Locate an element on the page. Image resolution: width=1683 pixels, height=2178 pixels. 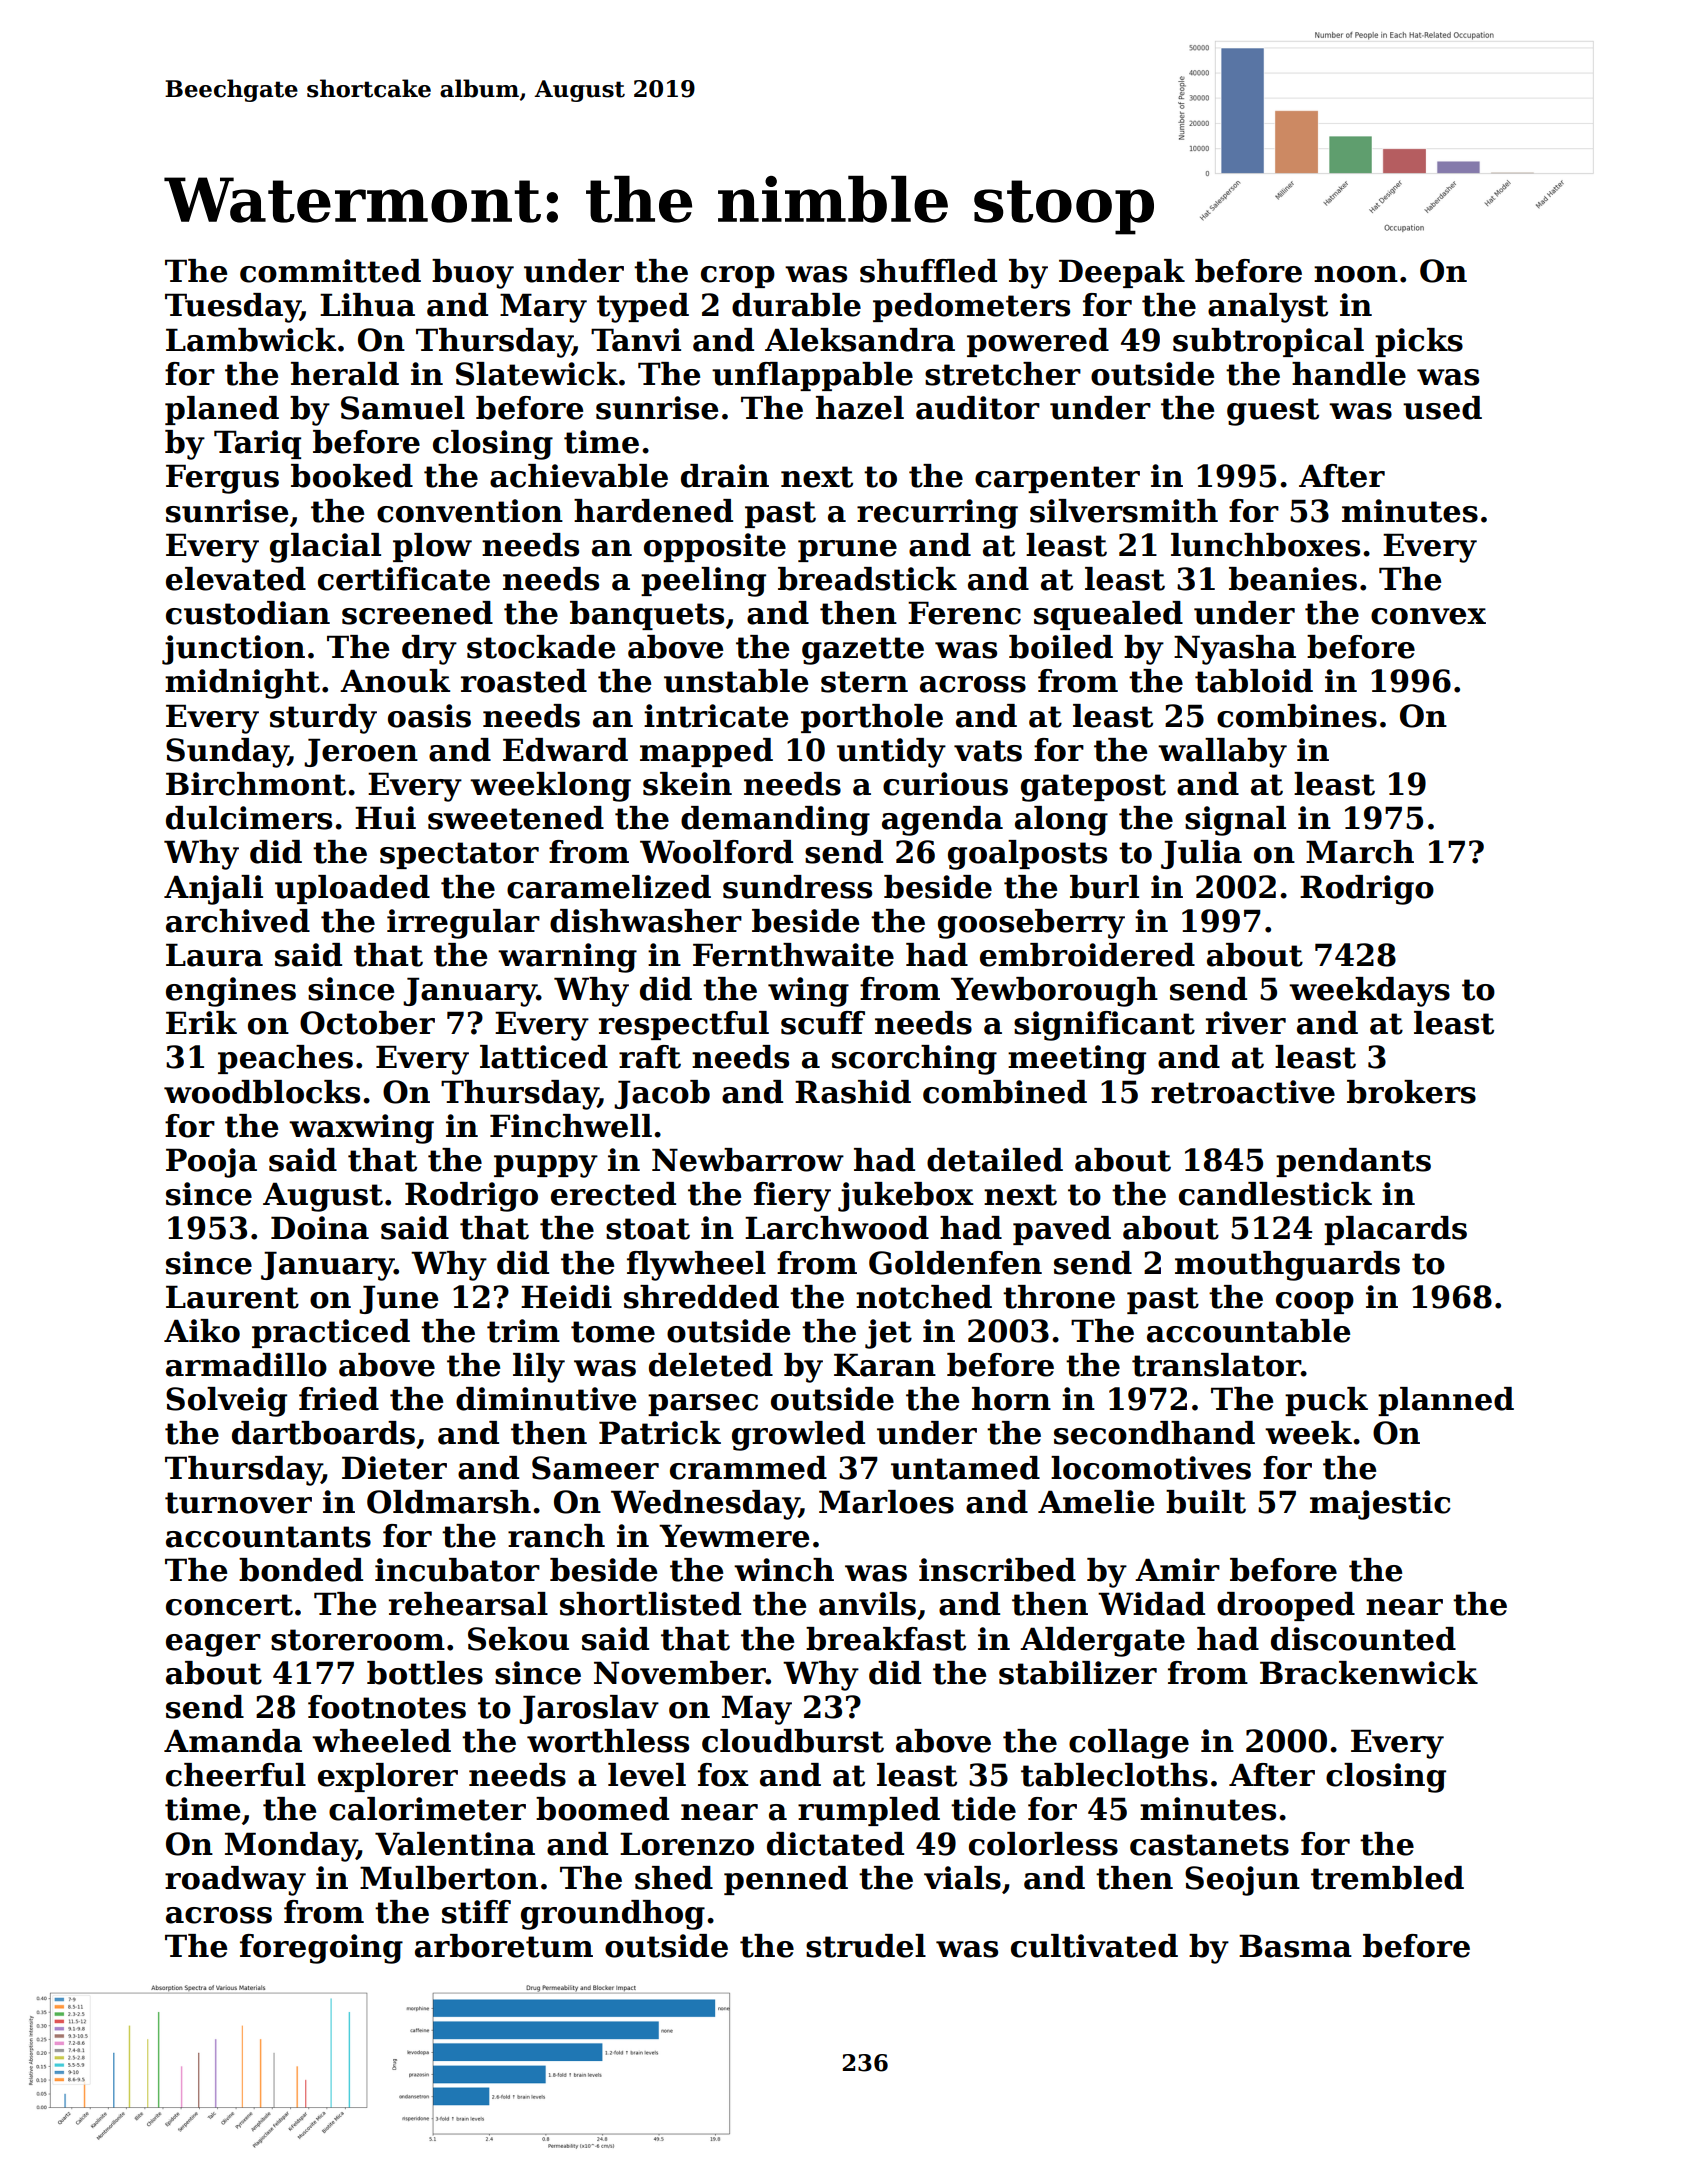
oasis is located at coordinates (429, 716).
